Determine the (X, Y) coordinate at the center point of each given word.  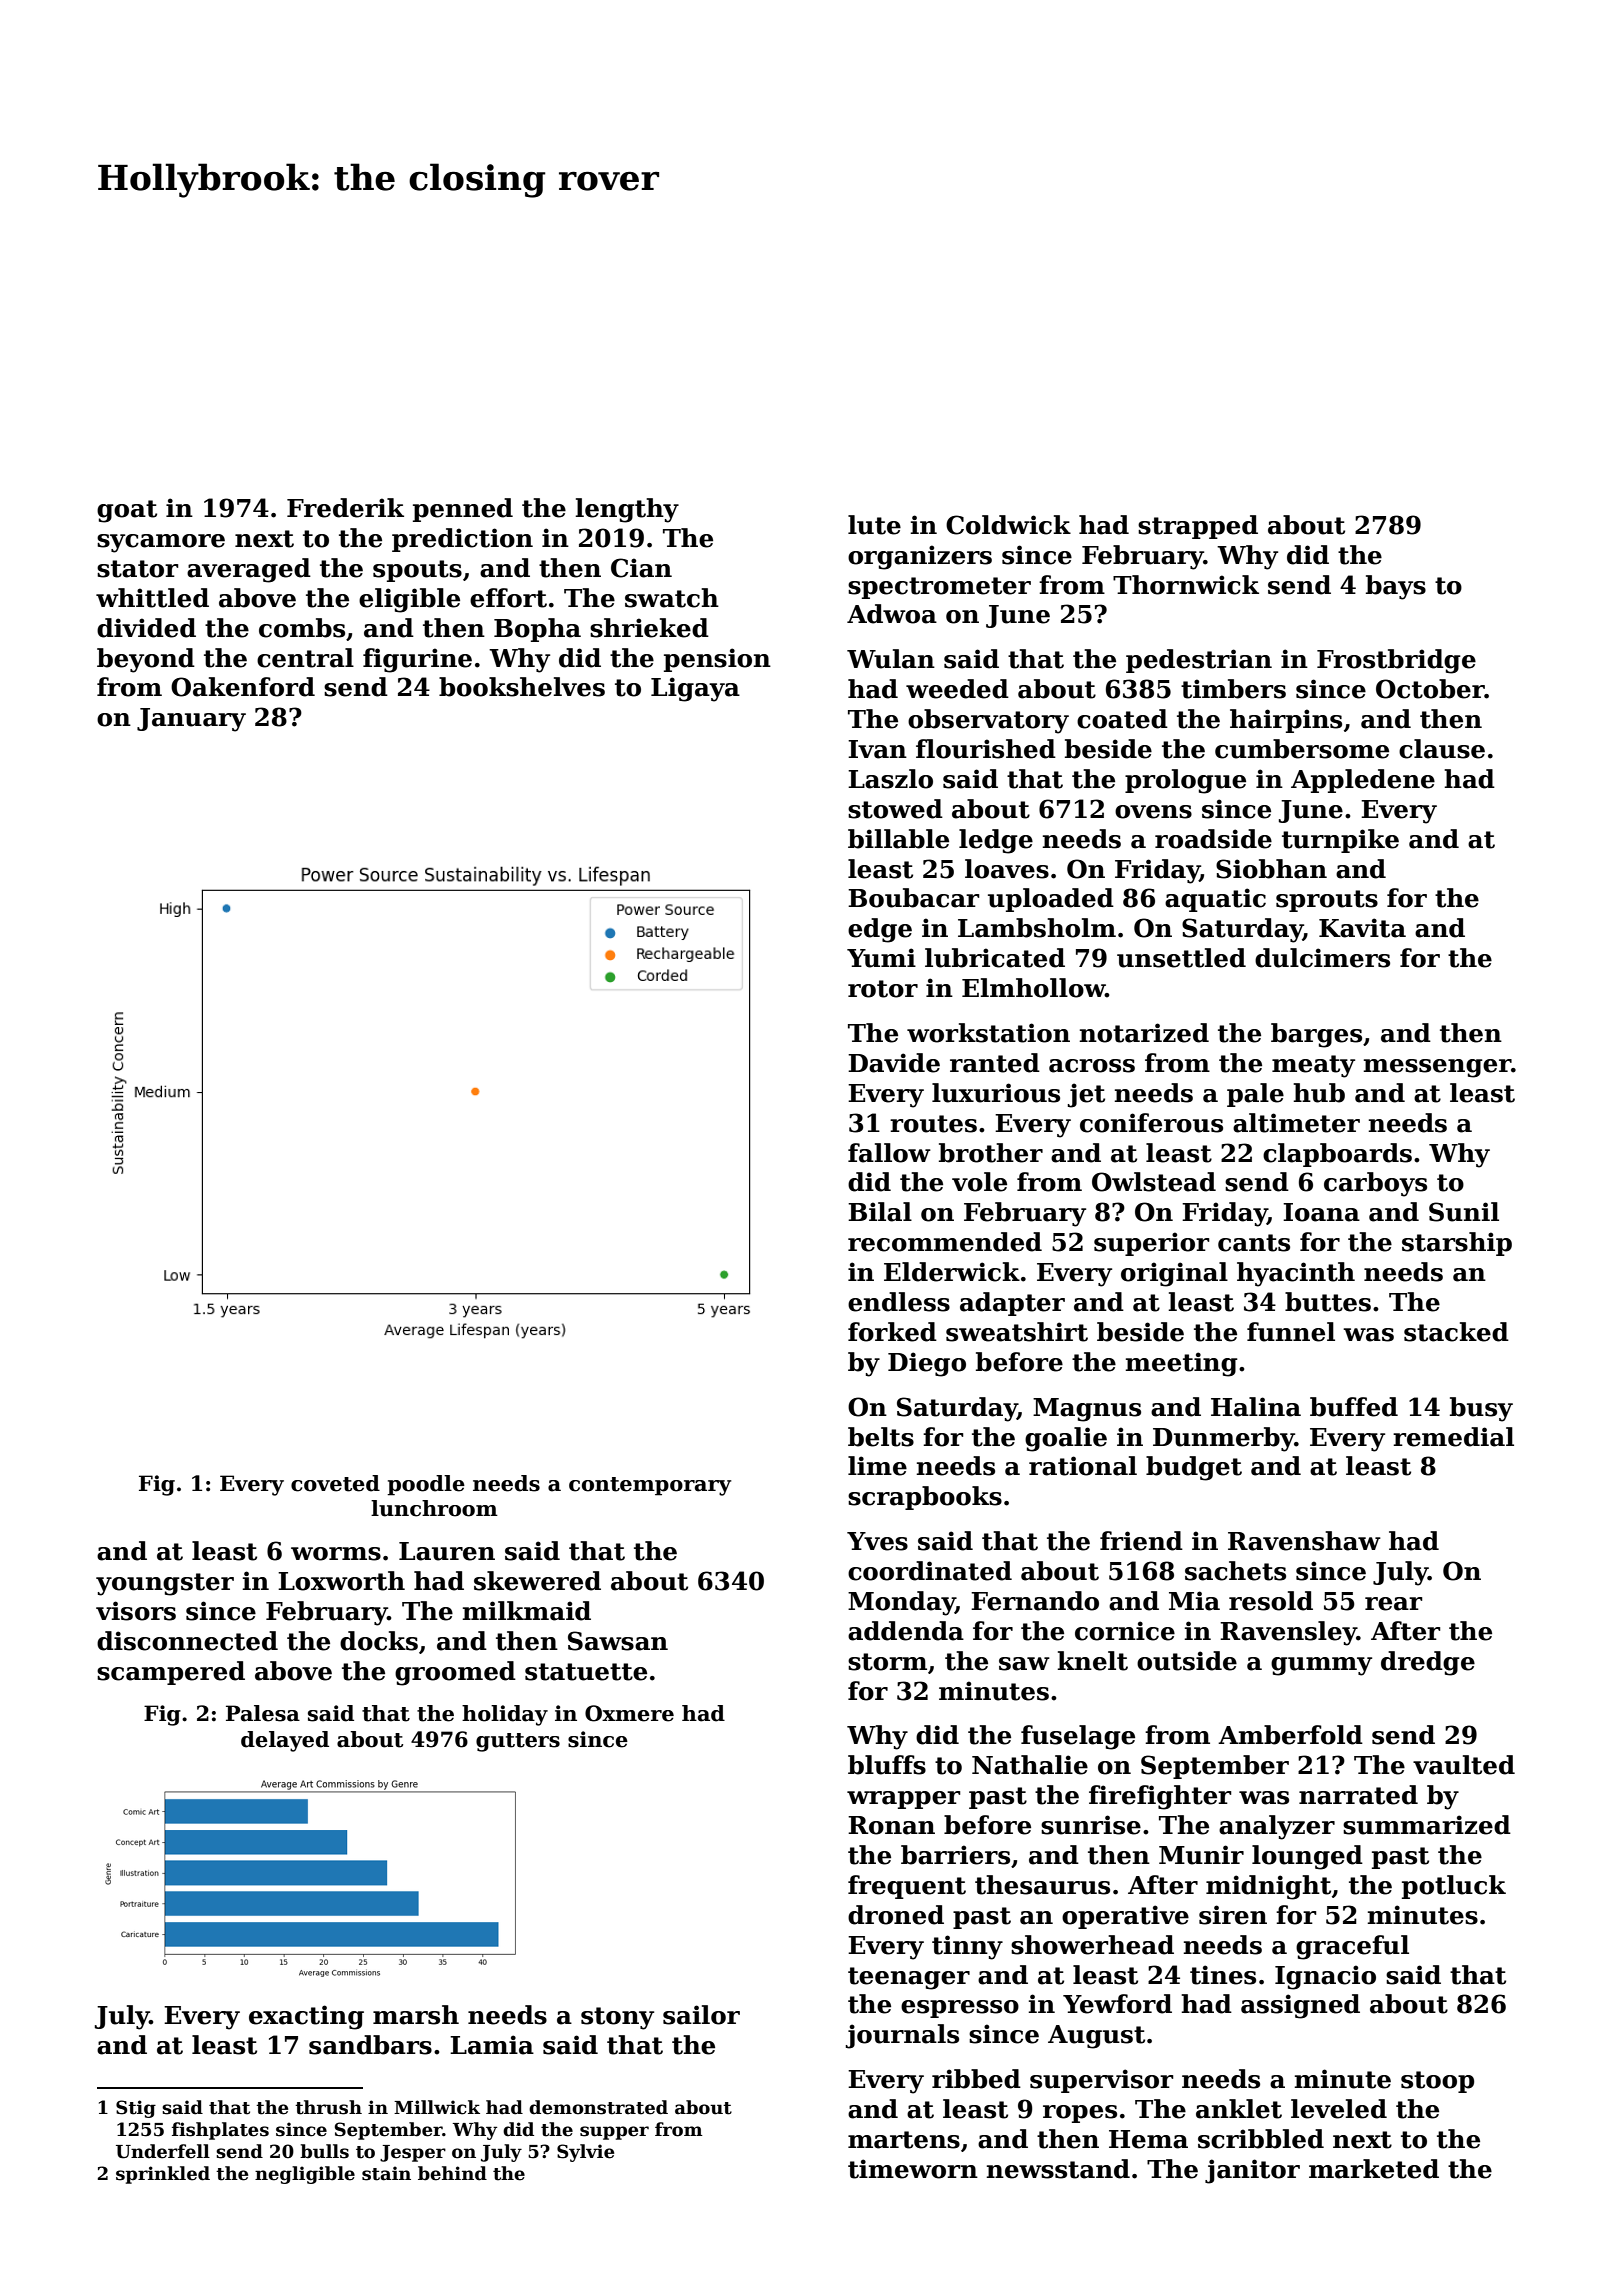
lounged (1307, 1857)
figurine (417, 660)
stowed (895, 809)
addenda (906, 1631)
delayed (285, 1741)
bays (1396, 587)
